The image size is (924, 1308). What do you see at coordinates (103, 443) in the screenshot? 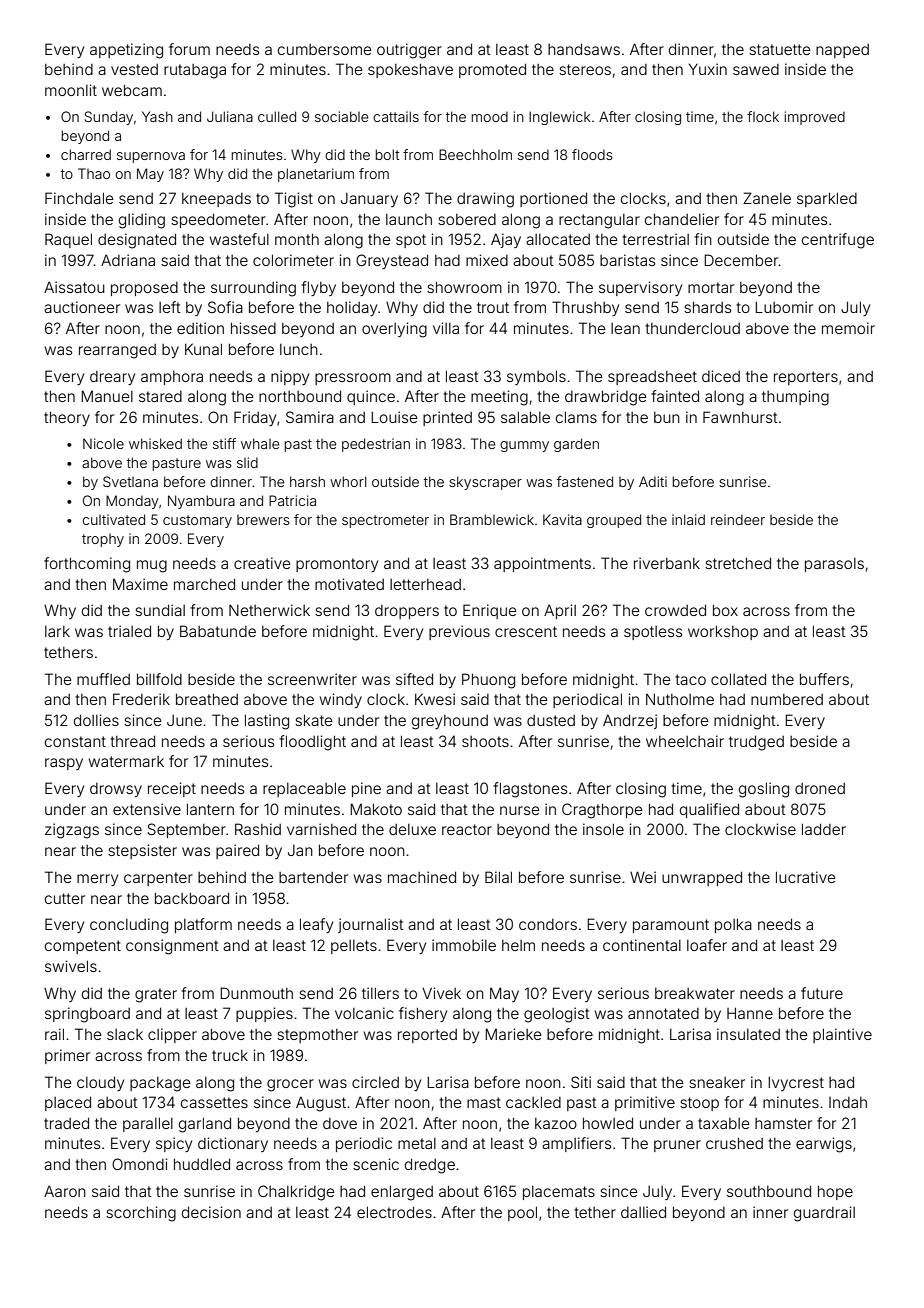
I see `Nicole` at bounding box center [103, 443].
